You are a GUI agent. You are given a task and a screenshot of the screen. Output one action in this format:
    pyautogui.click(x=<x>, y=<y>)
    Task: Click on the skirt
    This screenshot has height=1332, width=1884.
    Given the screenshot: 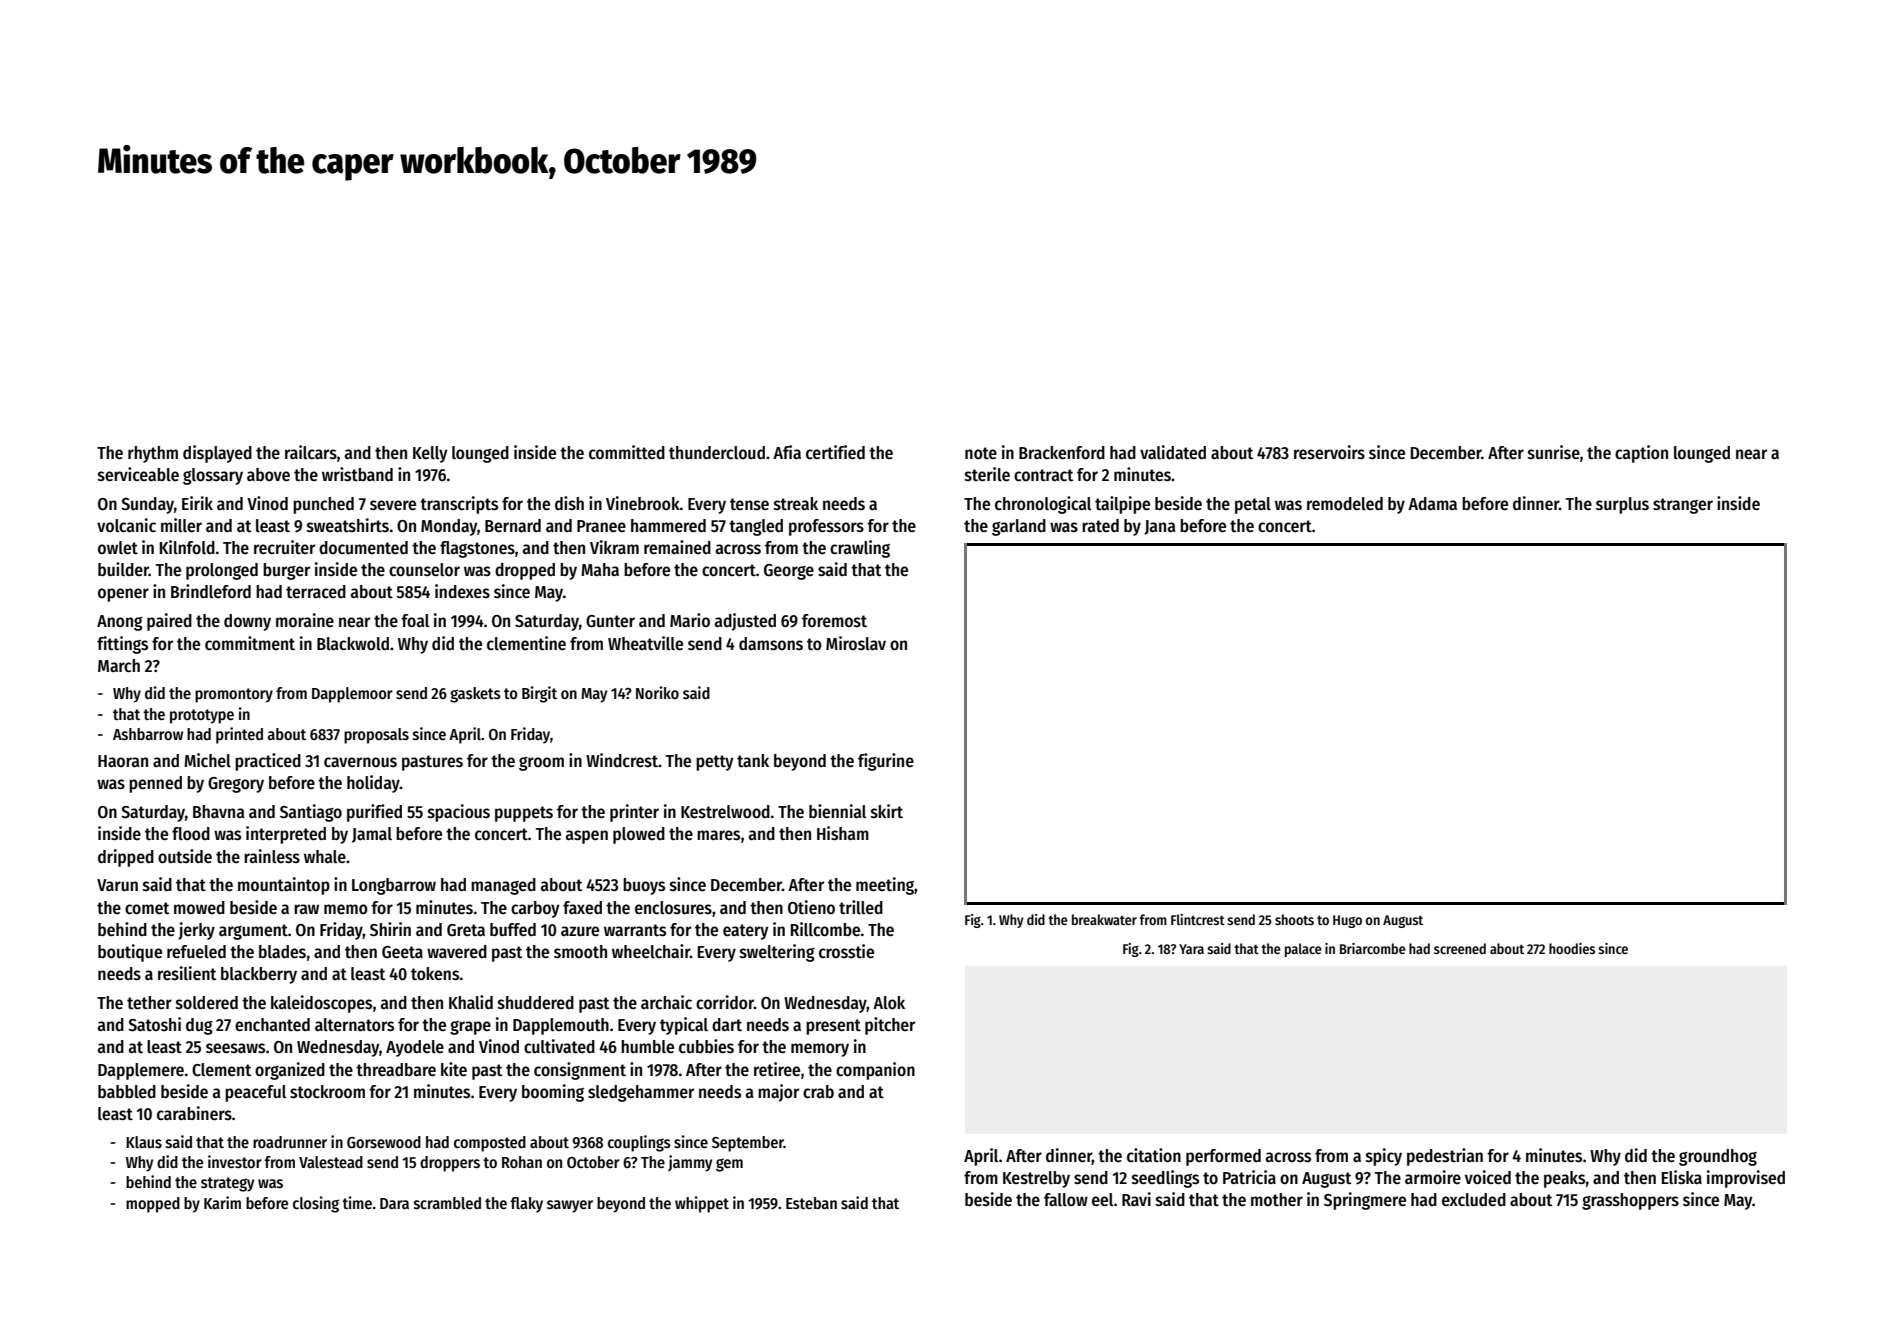 What is the action you would take?
    pyautogui.click(x=887, y=811)
